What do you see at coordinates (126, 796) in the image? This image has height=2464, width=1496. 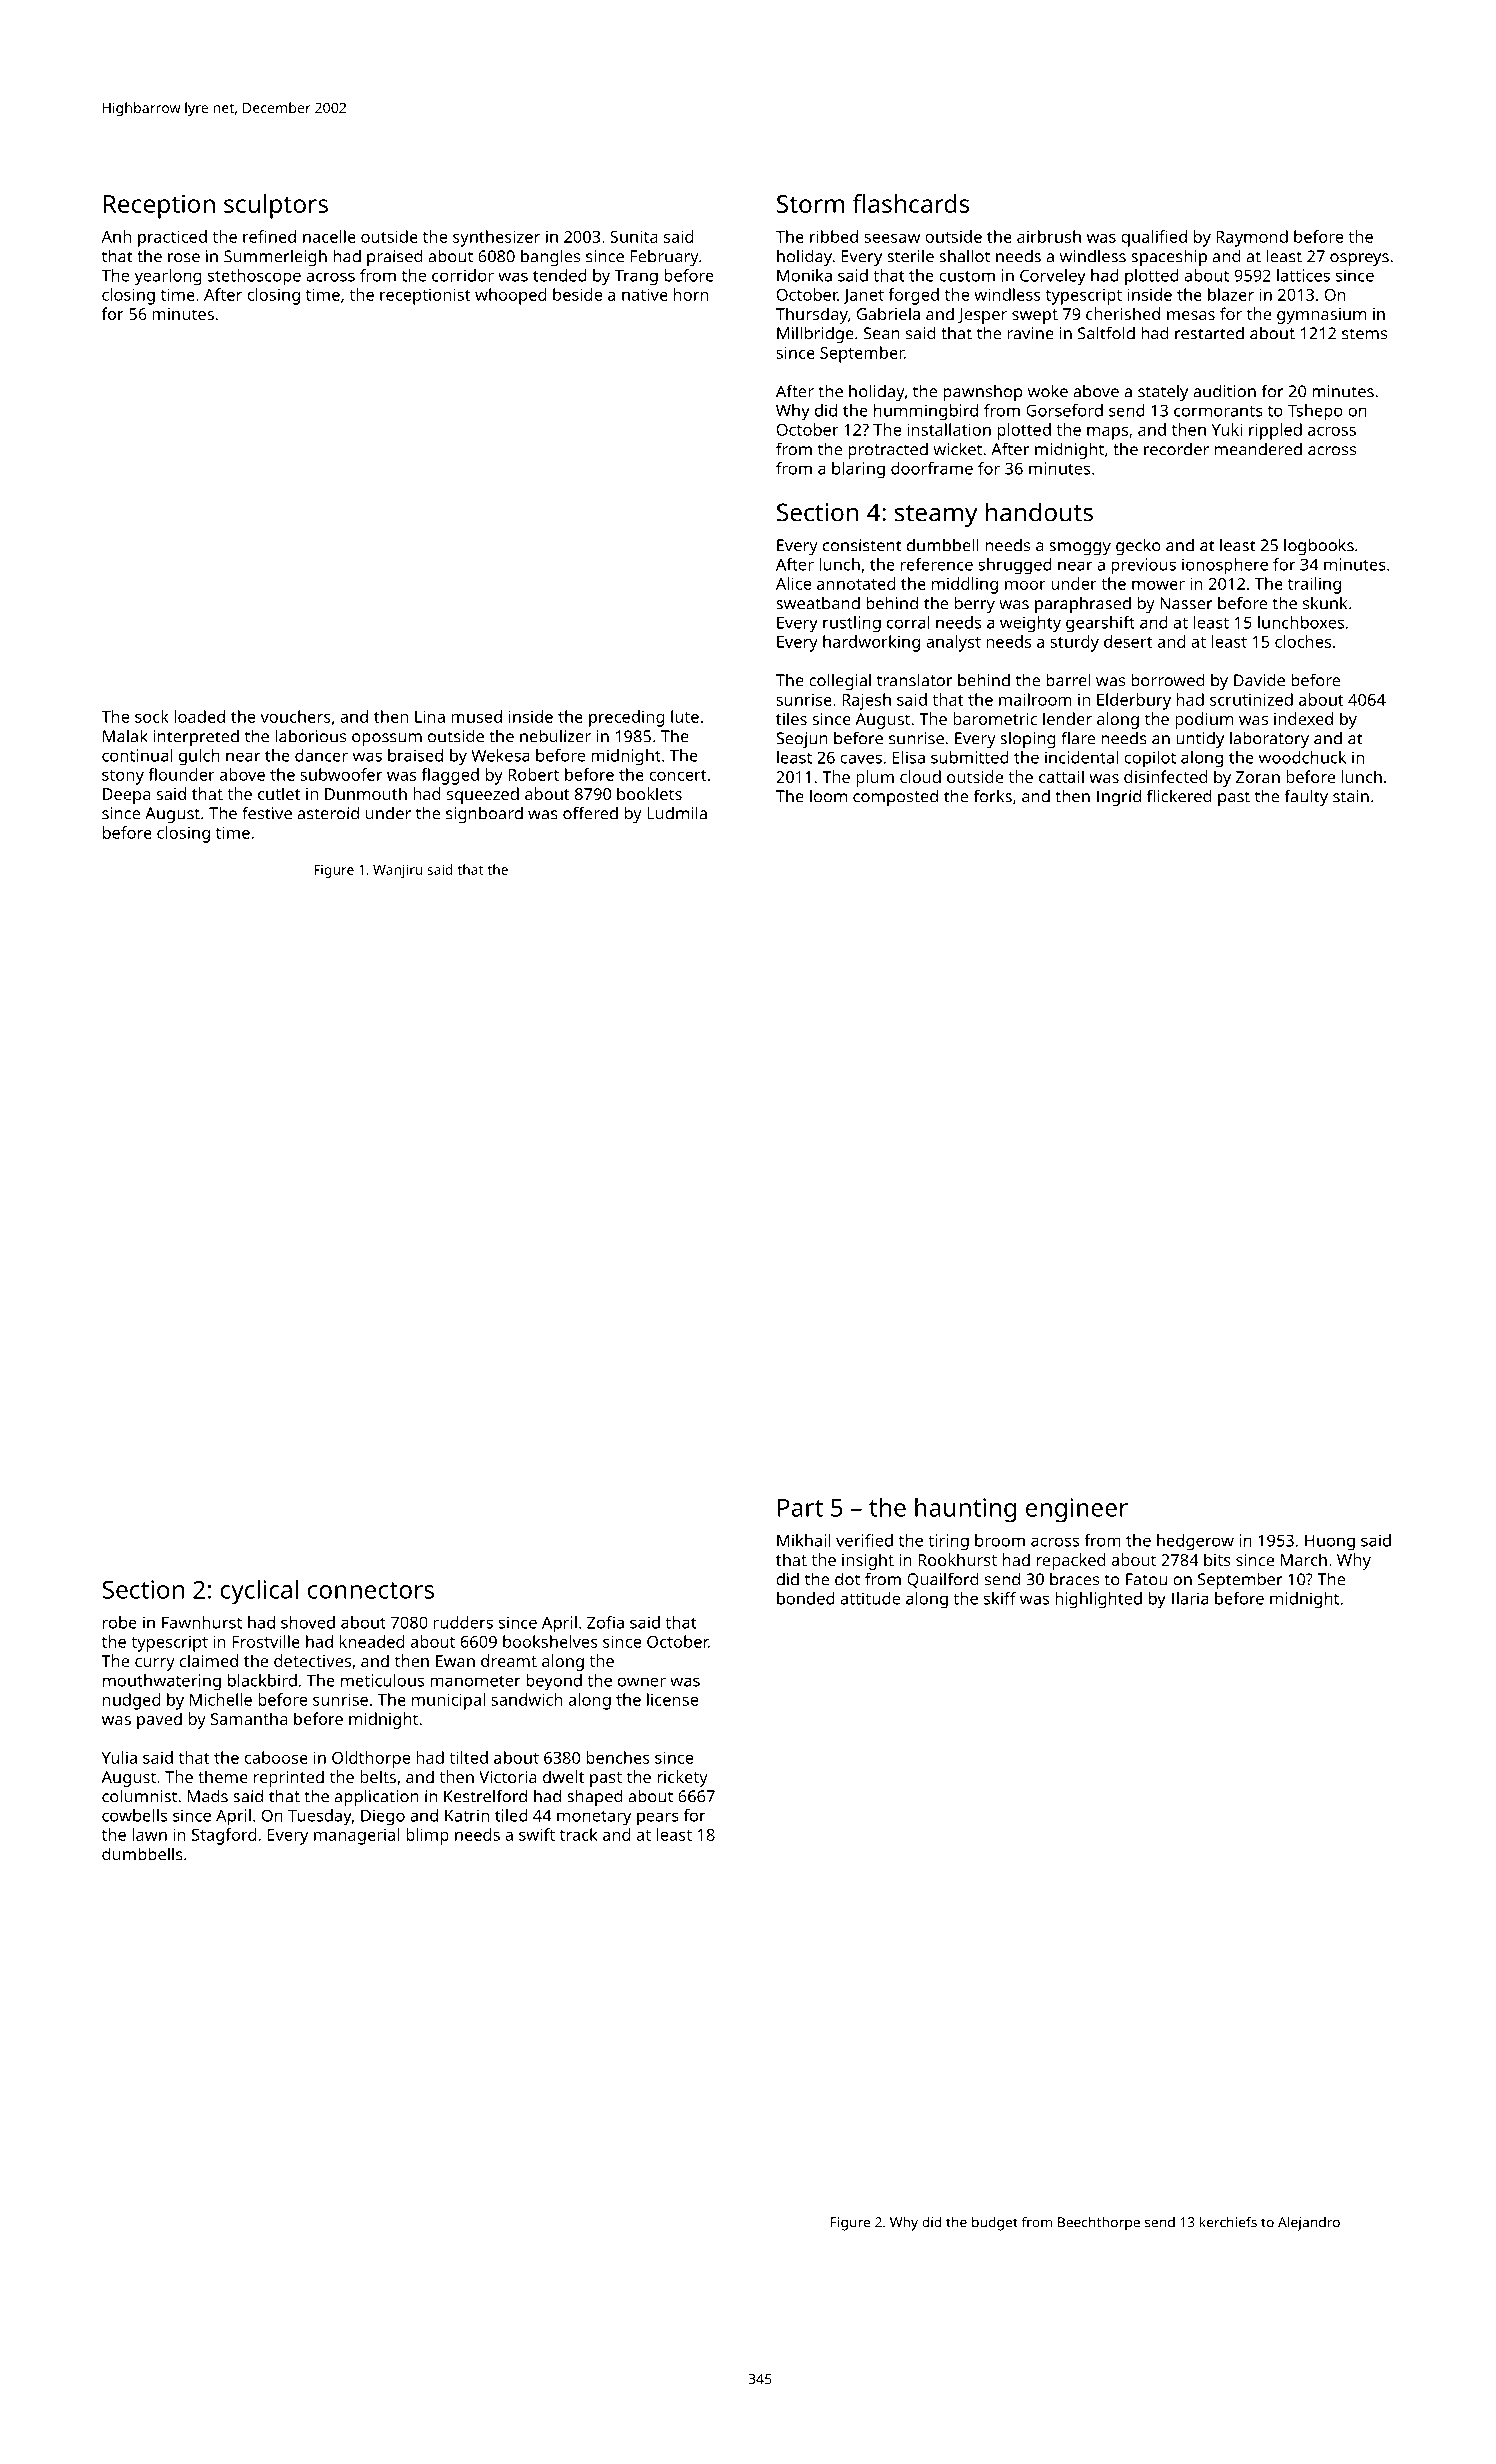 I see `Deepa` at bounding box center [126, 796].
